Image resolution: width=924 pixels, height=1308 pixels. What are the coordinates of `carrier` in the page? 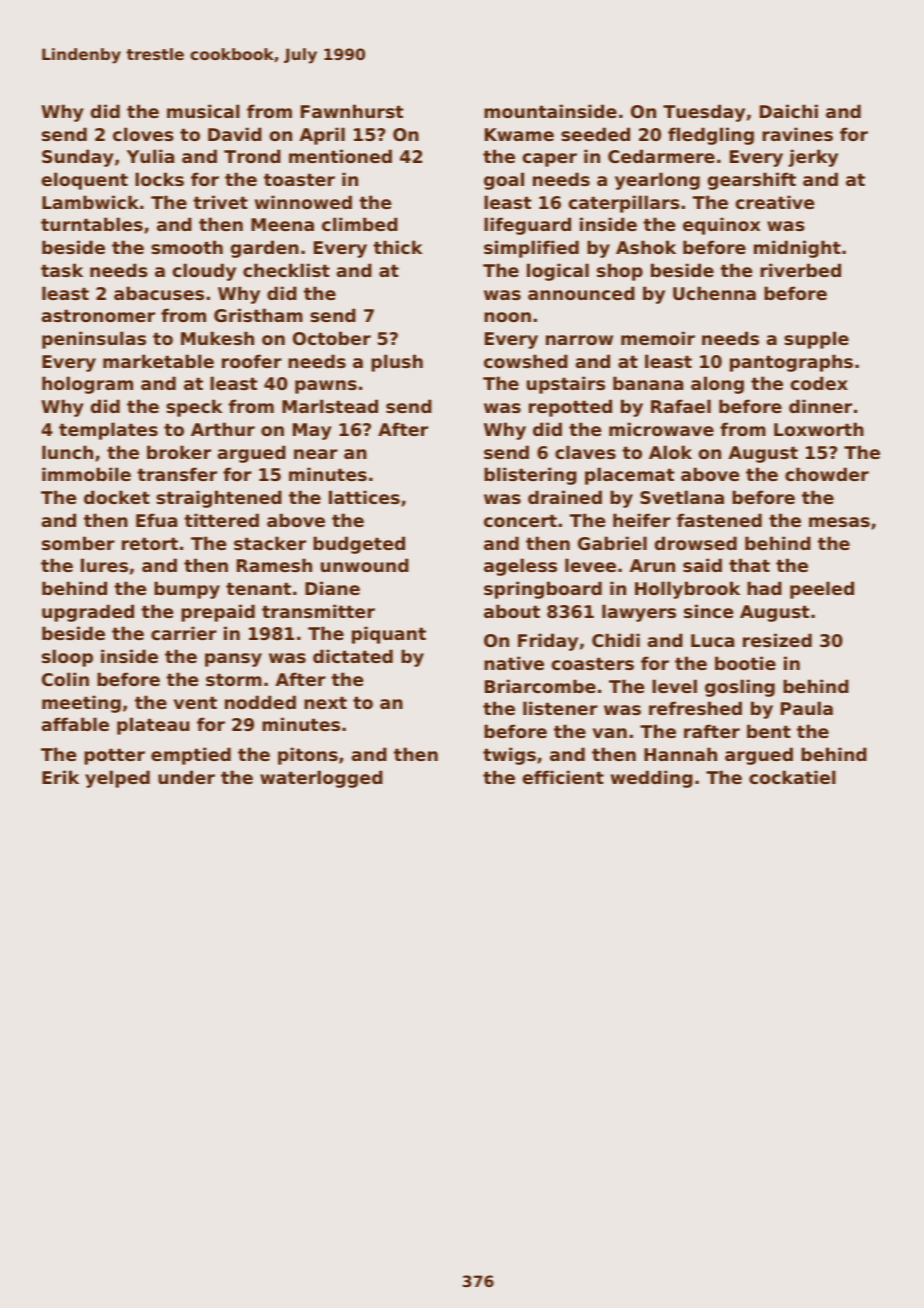 It's located at (184, 633).
